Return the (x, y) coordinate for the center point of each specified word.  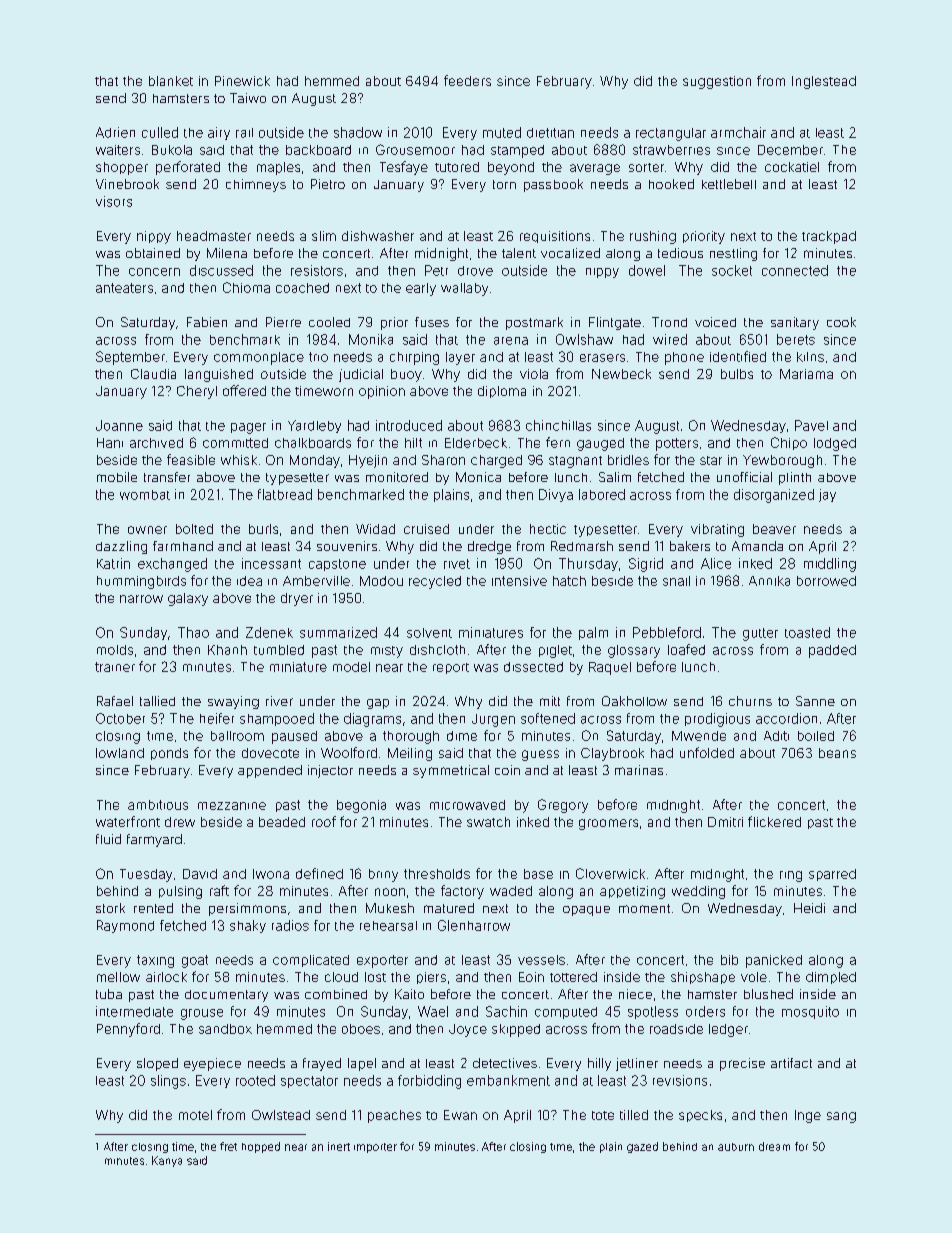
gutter (760, 634)
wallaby (464, 289)
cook (841, 322)
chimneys (256, 185)
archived (156, 443)
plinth (795, 478)
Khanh (227, 650)
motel (195, 1115)
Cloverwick (610, 873)
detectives (505, 1063)
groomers (608, 824)
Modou (381, 581)
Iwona (271, 874)
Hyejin (368, 461)
